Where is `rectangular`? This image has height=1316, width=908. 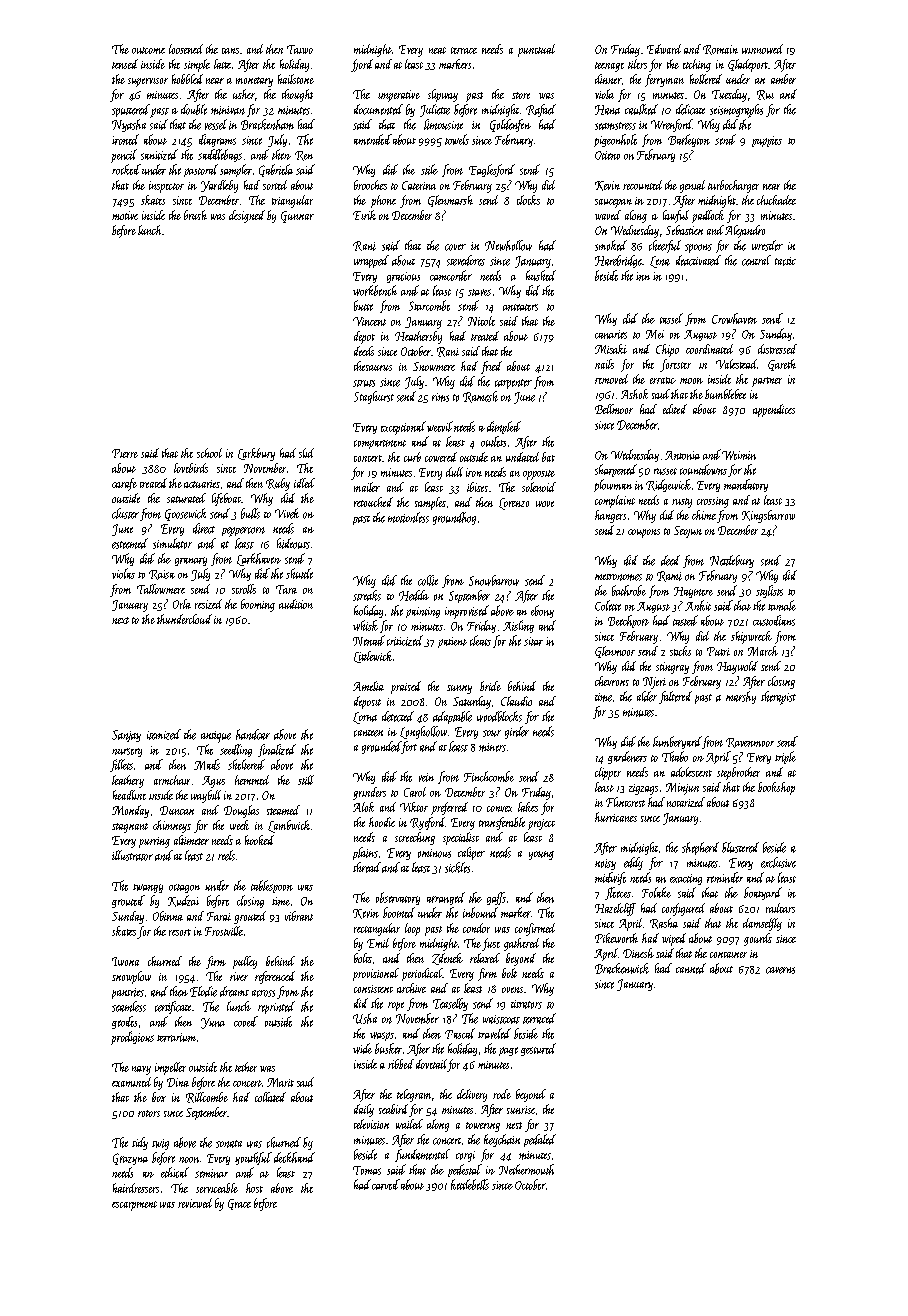
rectangular is located at coordinates (377, 929).
